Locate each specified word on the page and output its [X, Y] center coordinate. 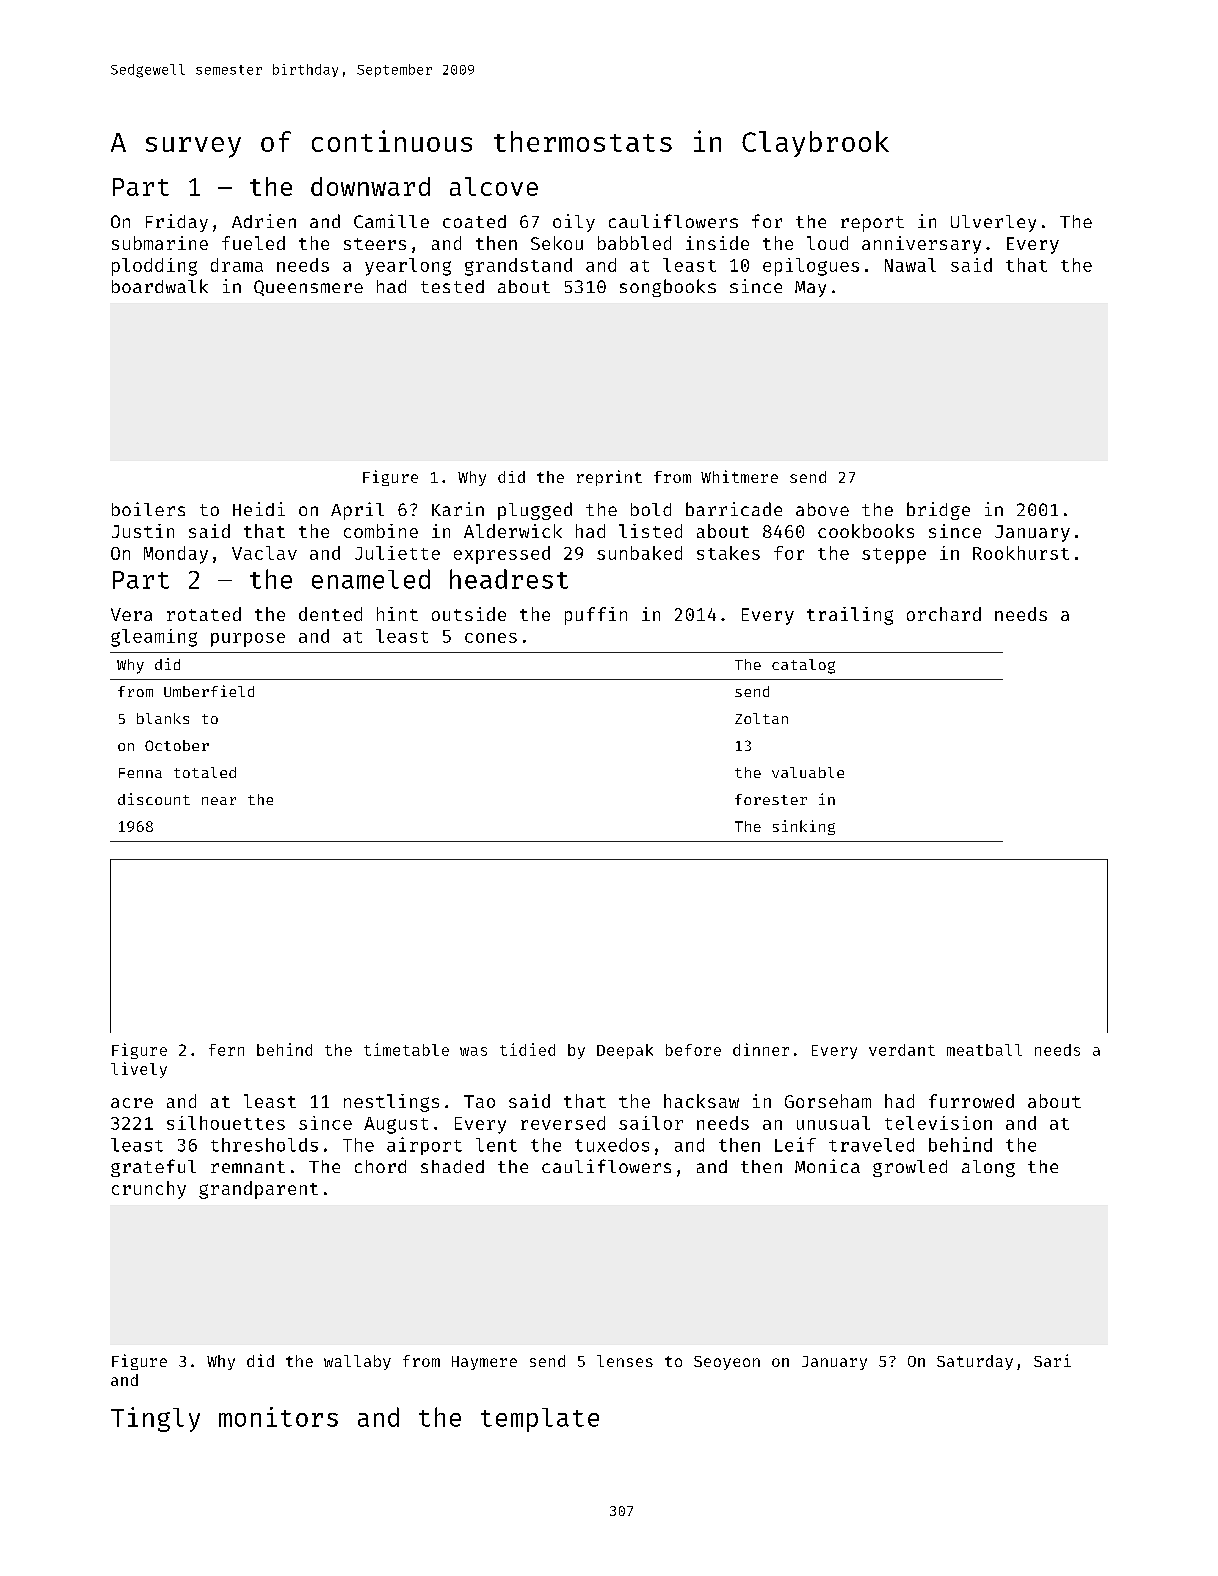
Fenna [140, 773]
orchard [944, 614]
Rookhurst [1021, 553]
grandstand [518, 267]
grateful [153, 1168]
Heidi [259, 509]
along [988, 1168]
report [872, 224]
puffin [596, 616]
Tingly [155, 1419]
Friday [177, 223]
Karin [458, 509]
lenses [625, 1361]
